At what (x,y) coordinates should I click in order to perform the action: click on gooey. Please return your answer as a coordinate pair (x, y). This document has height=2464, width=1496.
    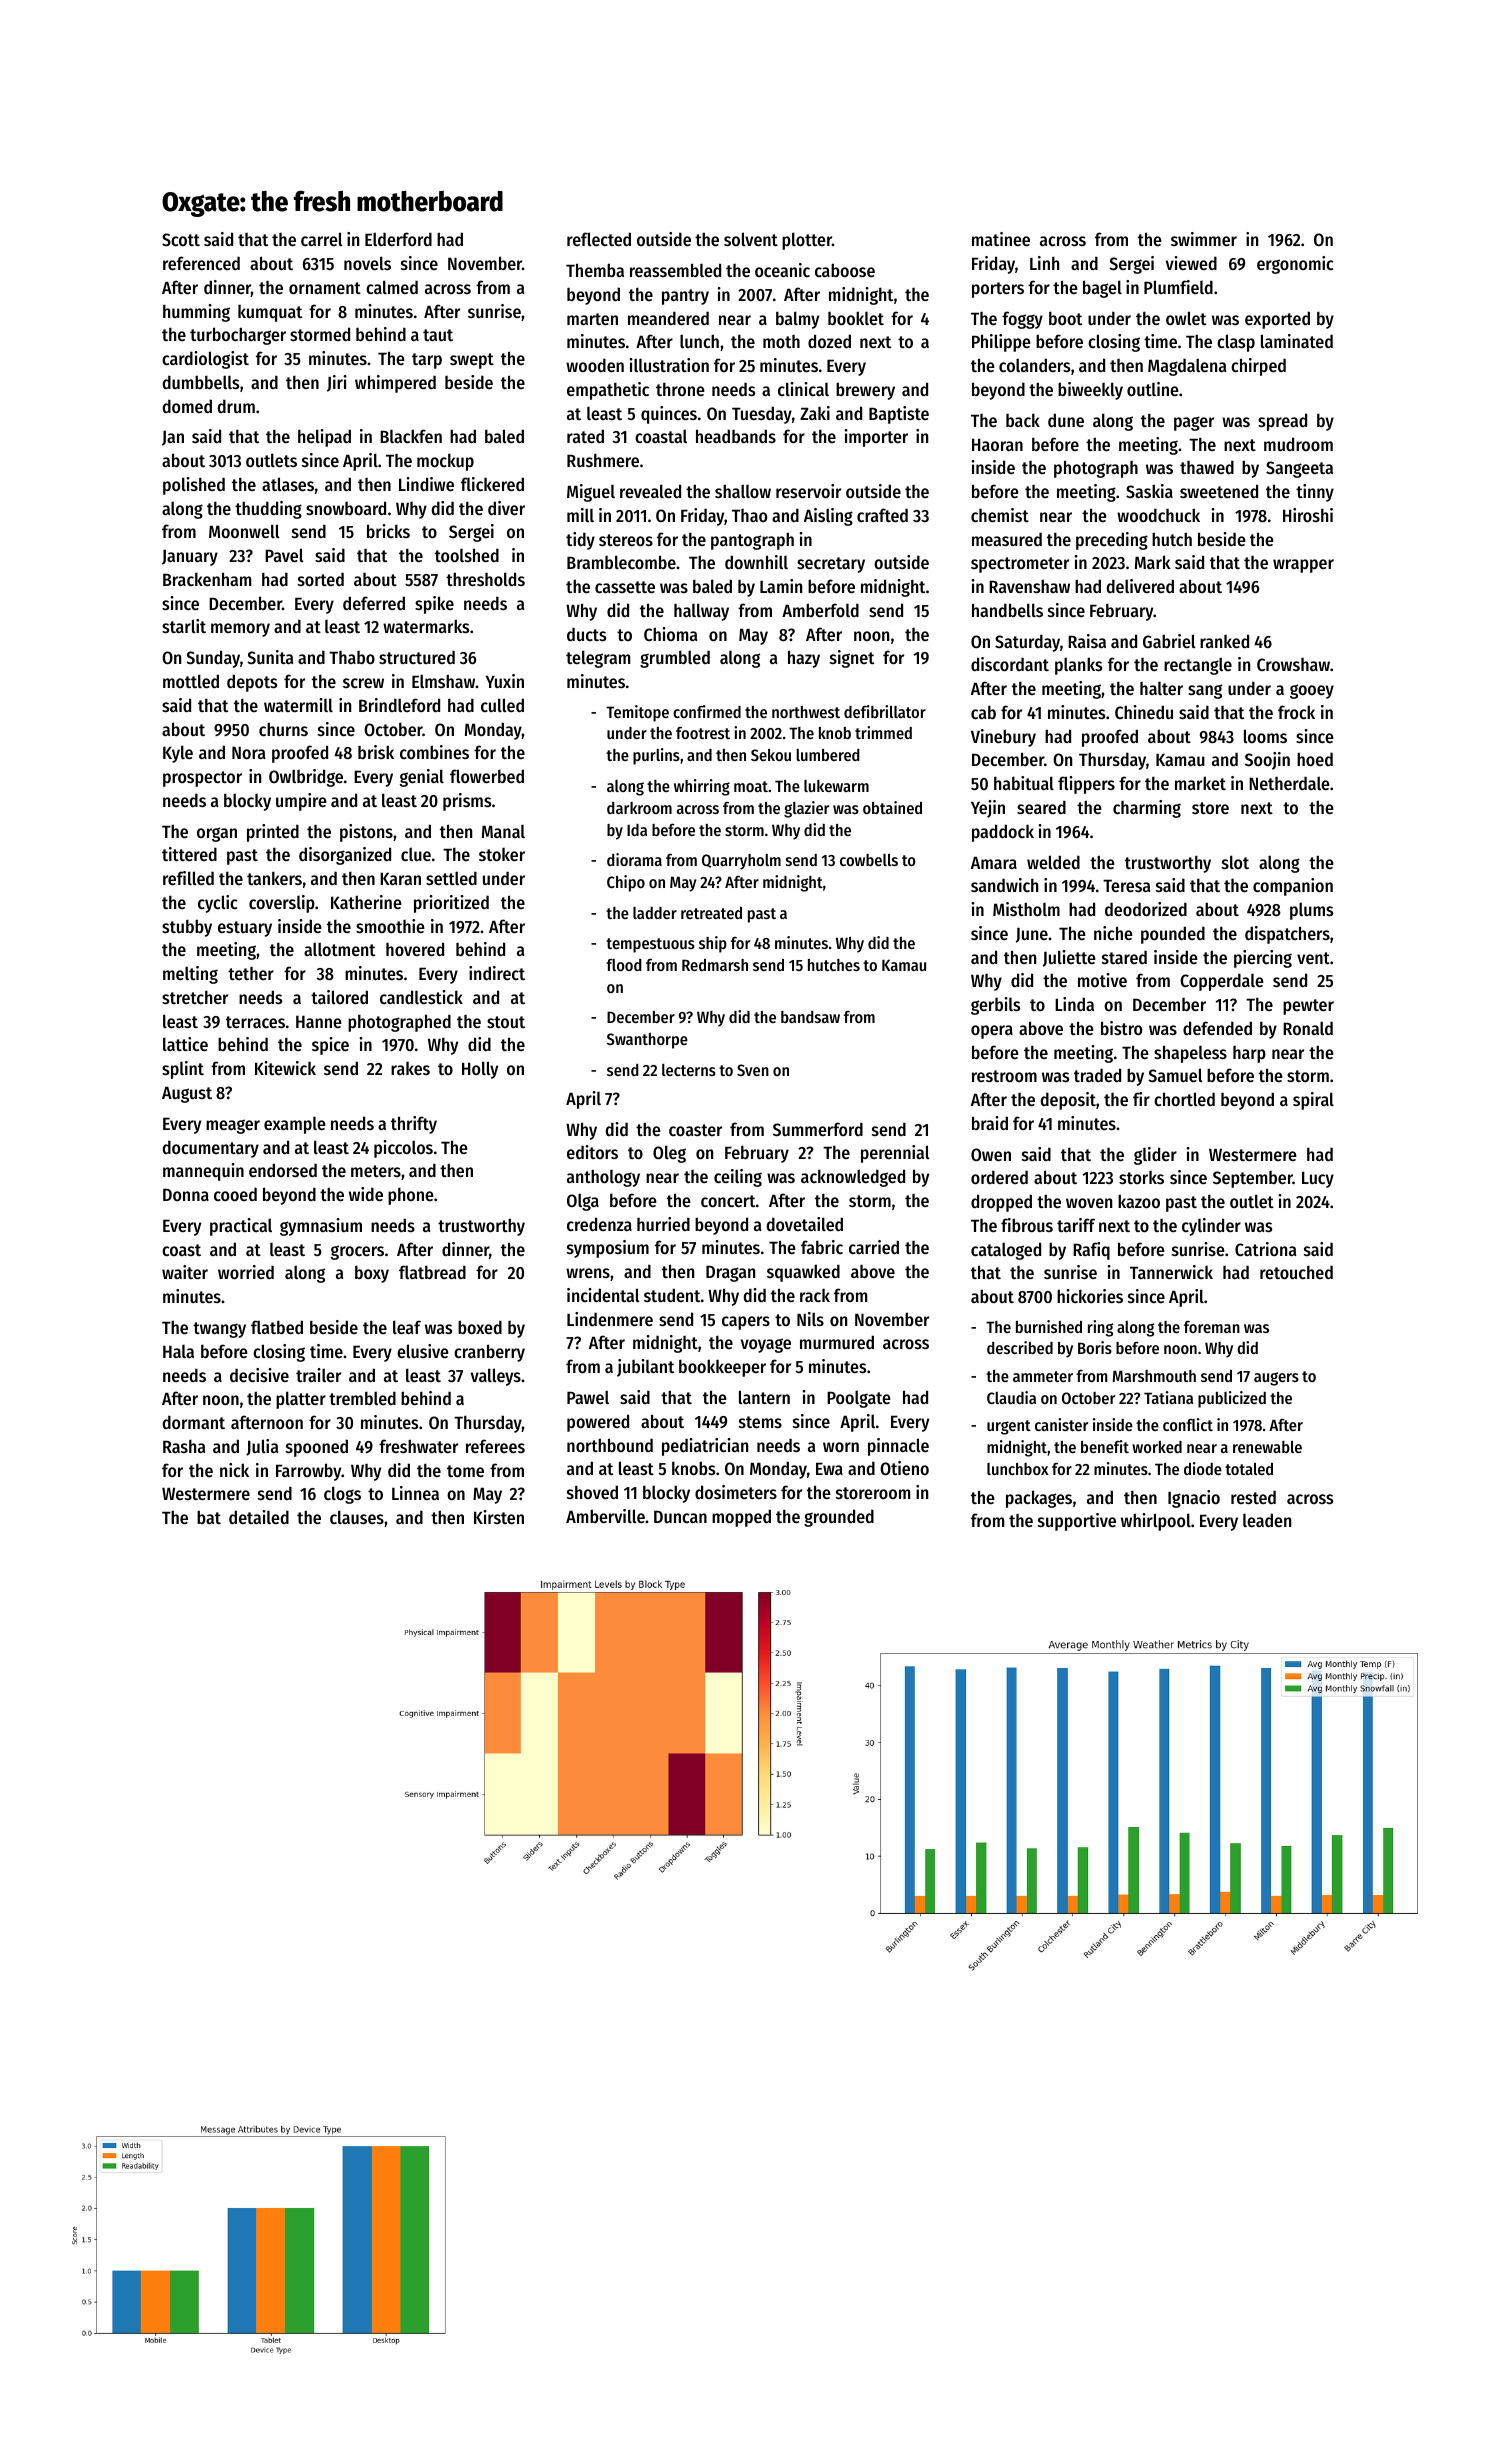
    Looking at the image, I should click on (1312, 691).
